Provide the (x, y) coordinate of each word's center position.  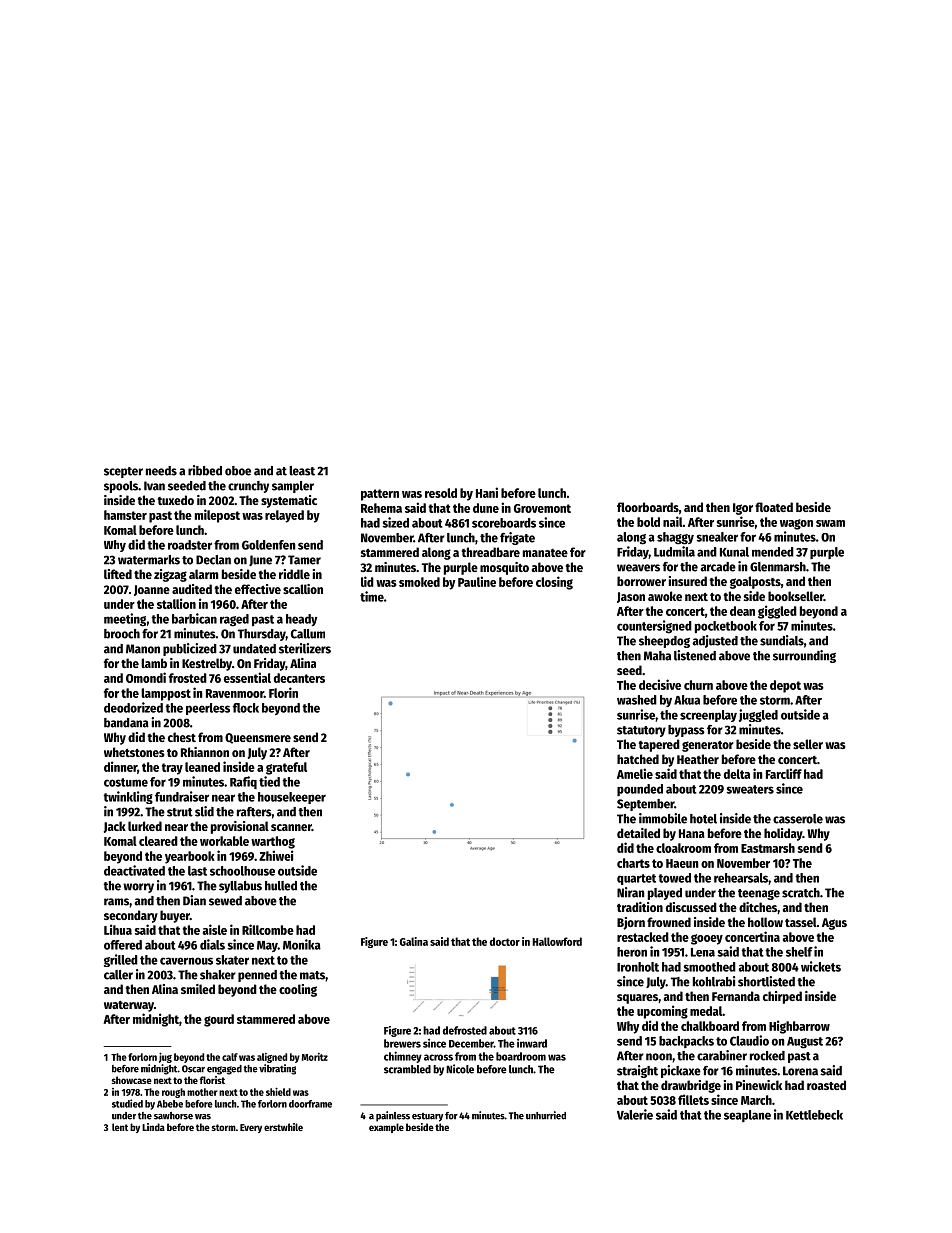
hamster (125, 515)
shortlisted (766, 981)
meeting (125, 620)
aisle (215, 929)
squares (637, 999)
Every (251, 1128)
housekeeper (292, 798)
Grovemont (542, 508)
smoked (419, 582)
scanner (291, 827)
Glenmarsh (778, 567)
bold (648, 522)
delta (737, 774)
